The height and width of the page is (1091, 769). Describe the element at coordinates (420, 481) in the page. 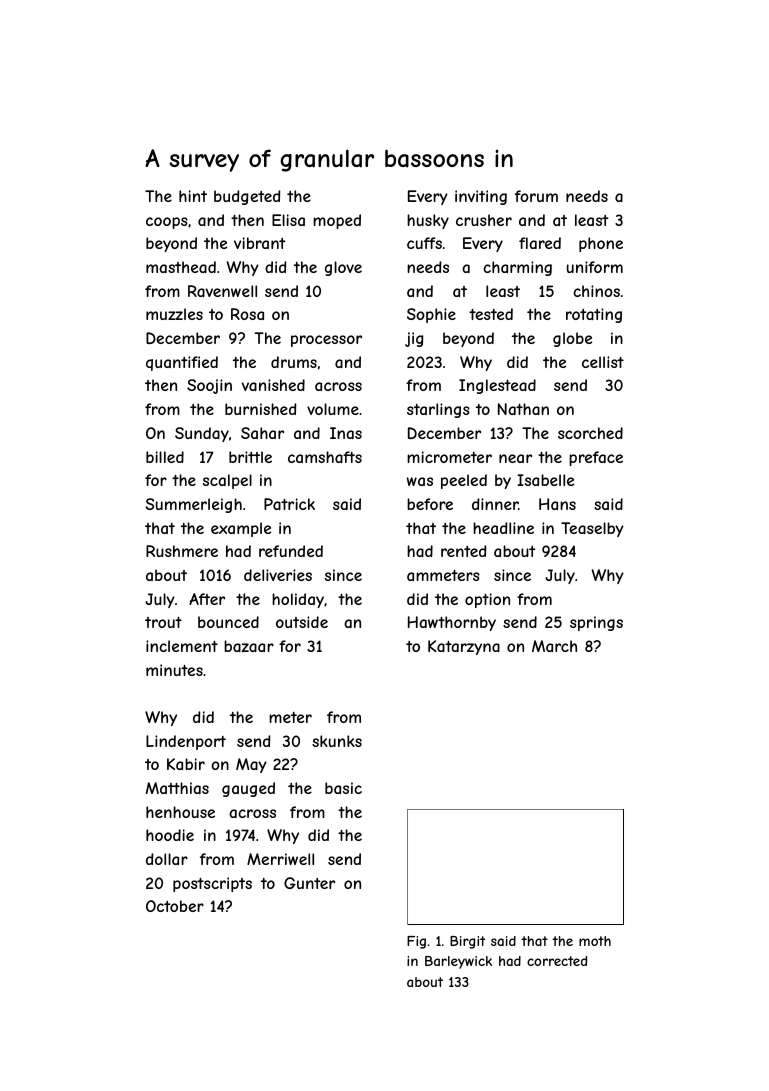

I see `was` at that location.
